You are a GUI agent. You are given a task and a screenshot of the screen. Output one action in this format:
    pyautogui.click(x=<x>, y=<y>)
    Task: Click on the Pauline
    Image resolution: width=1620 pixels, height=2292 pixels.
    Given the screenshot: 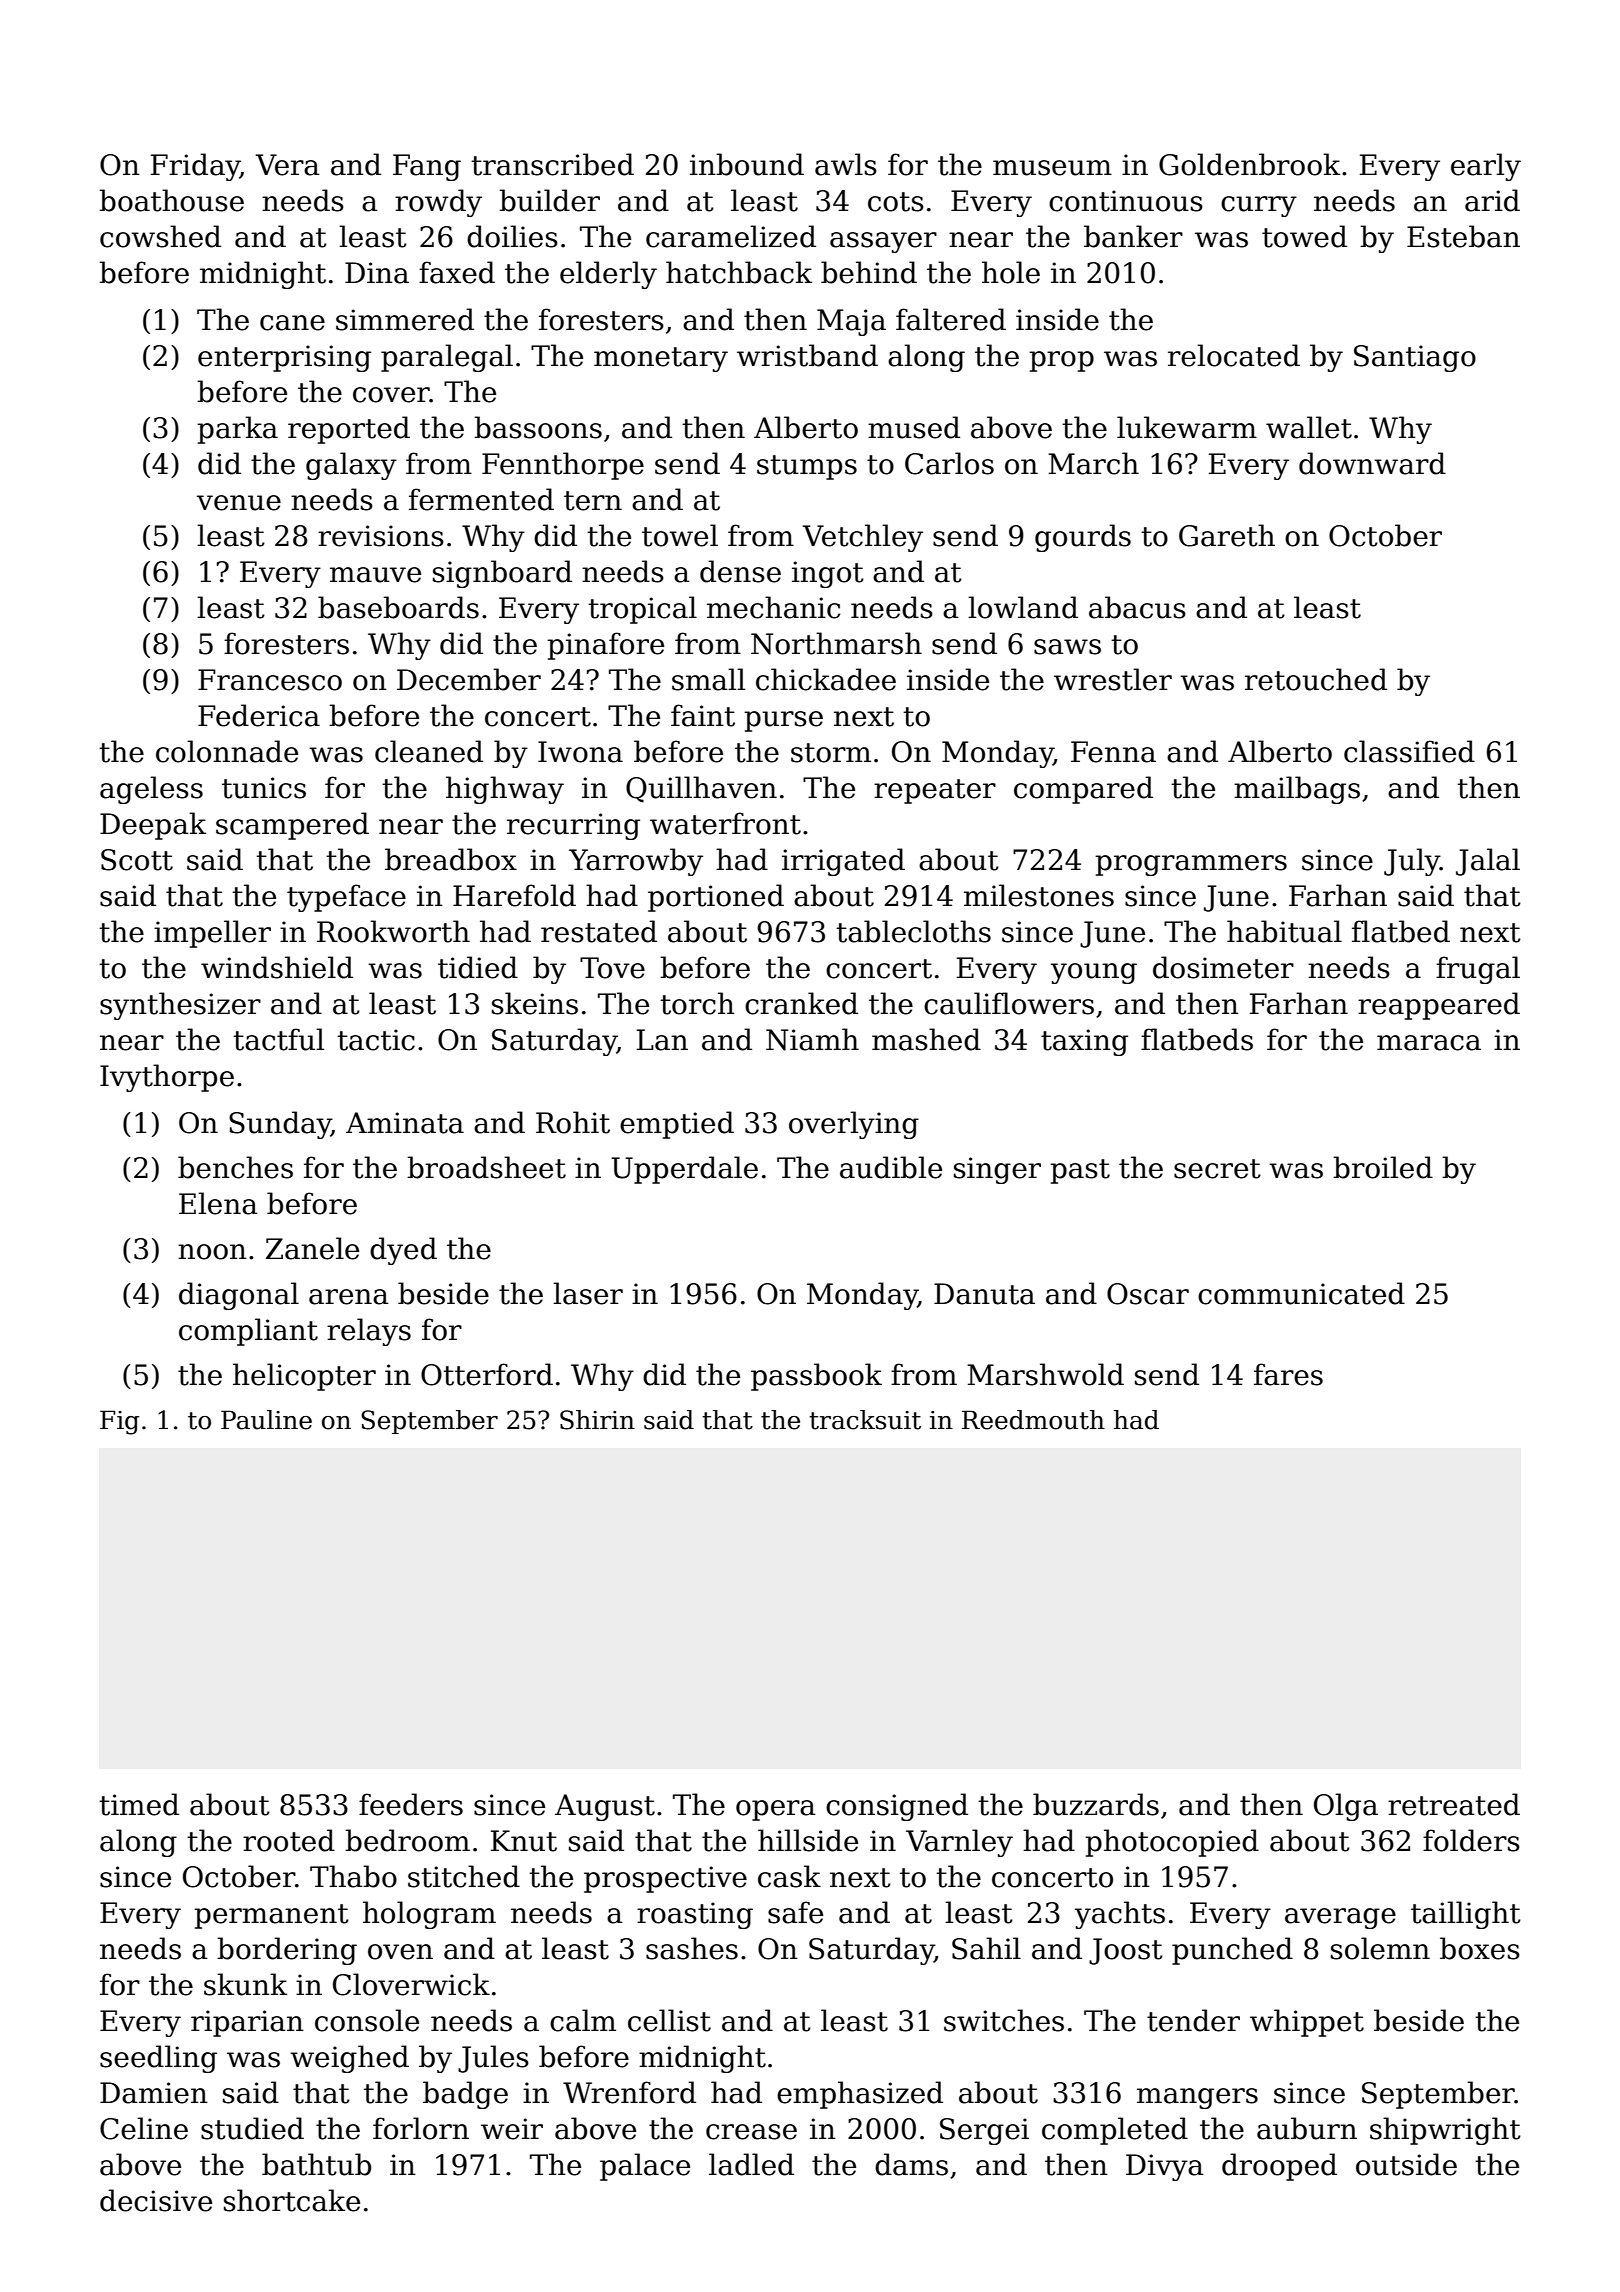 What is the action you would take?
    pyautogui.click(x=266, y=1420)
